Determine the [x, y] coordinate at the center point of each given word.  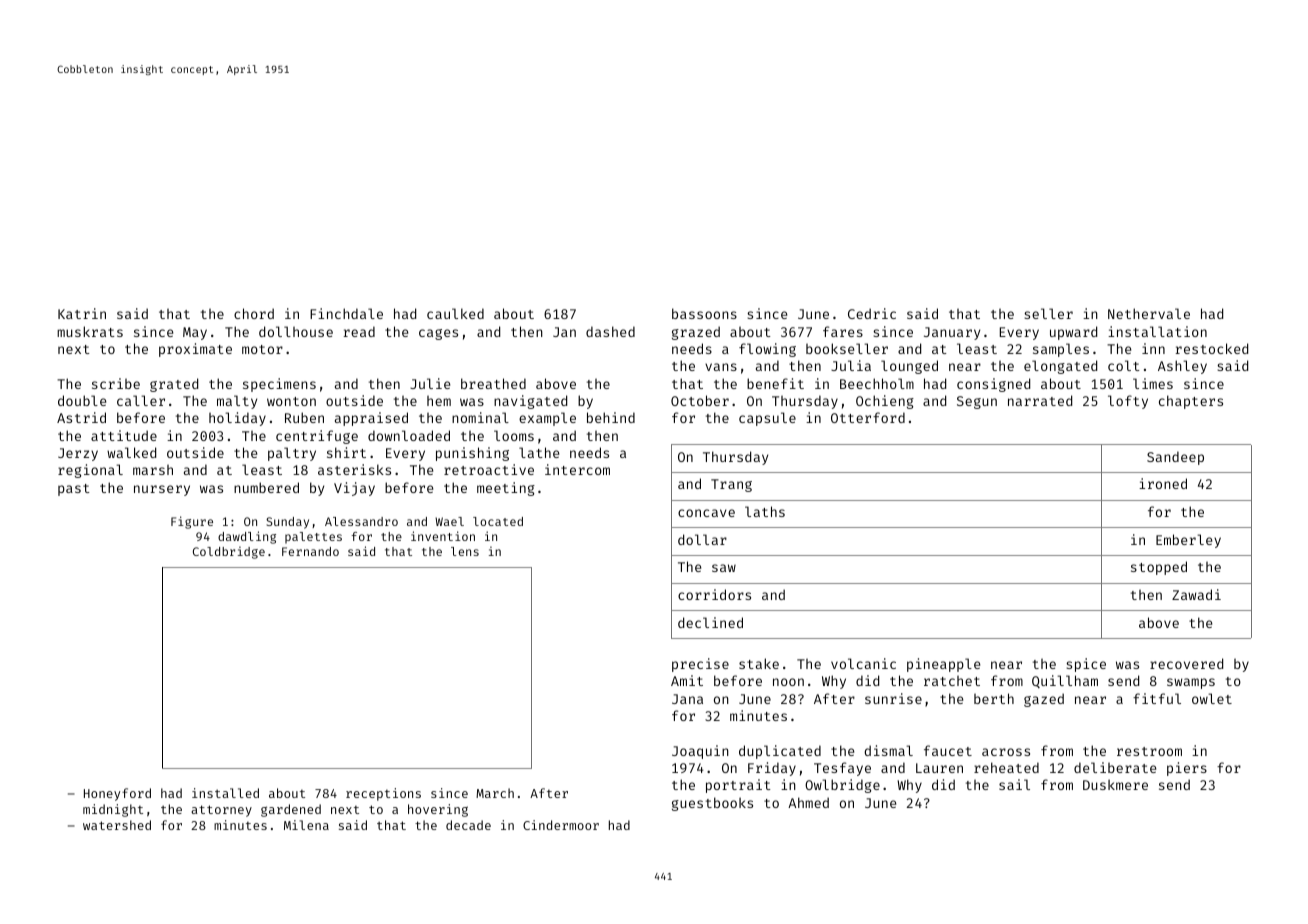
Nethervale [1149, 313]
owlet [1212, 698]
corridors [714, 594]
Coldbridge [229, 552]
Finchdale [346, 313]
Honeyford [117, 794]
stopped [1159, 568]
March [495, 793]
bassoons [704, 313]
